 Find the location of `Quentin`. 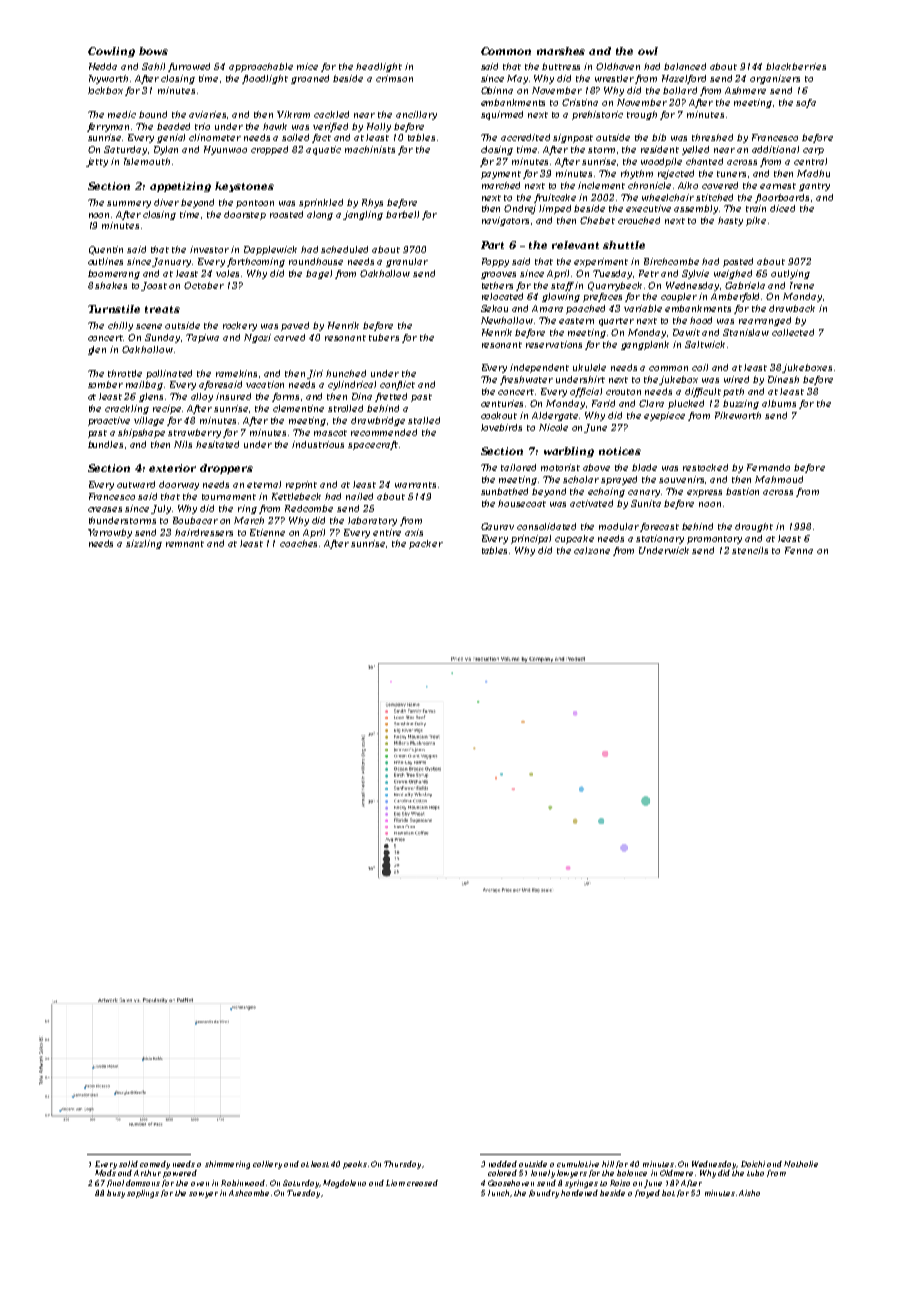

Quentin is located at coordinates (106, 250).
